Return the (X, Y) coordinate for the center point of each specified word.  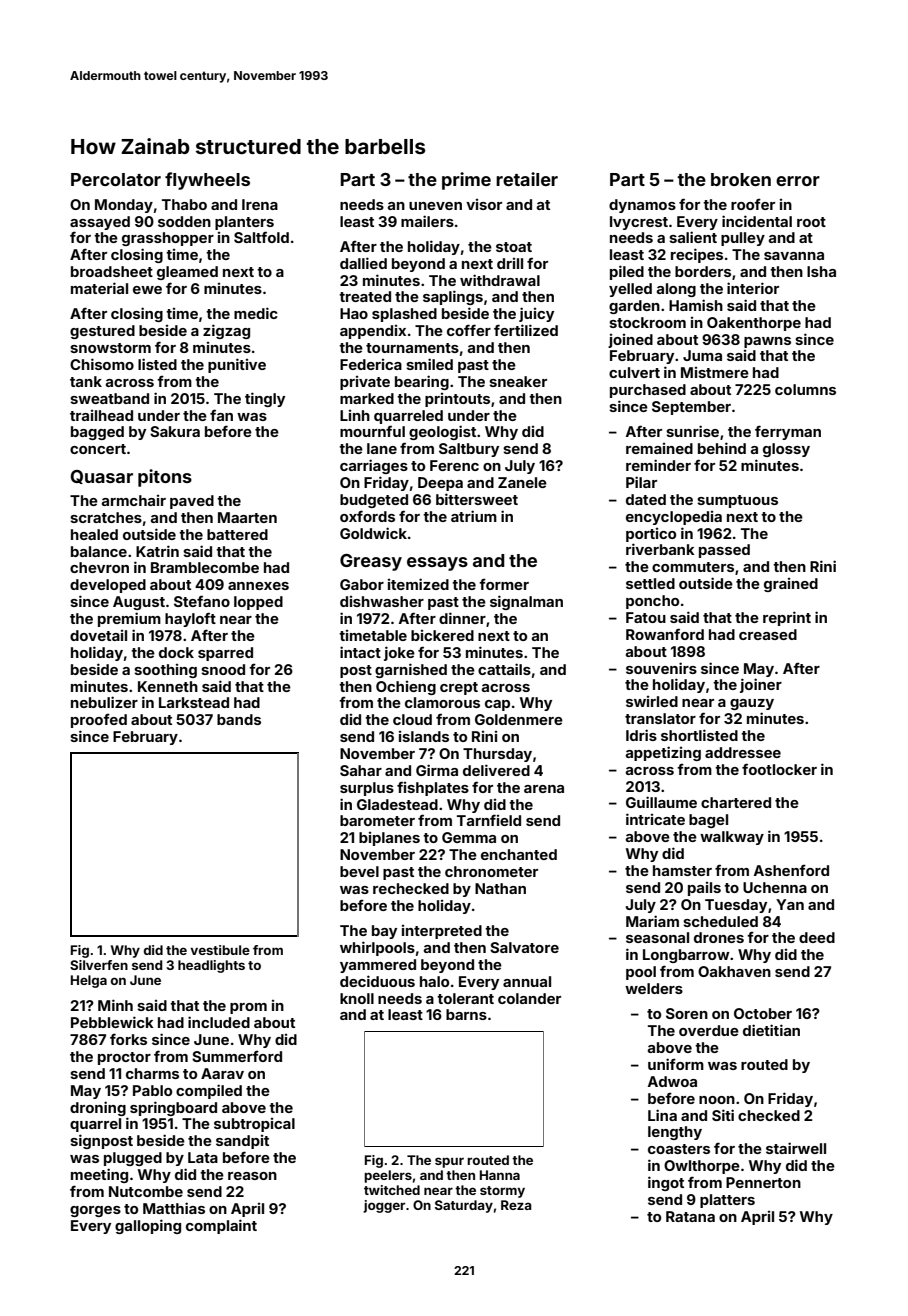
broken (741, 179)
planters (244, 223)
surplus (367, 789)
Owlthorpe (702, 1167)
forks (128, 1039)
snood (223, 669)
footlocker (779, 769)
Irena (260, 204)
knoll (357, 998)
